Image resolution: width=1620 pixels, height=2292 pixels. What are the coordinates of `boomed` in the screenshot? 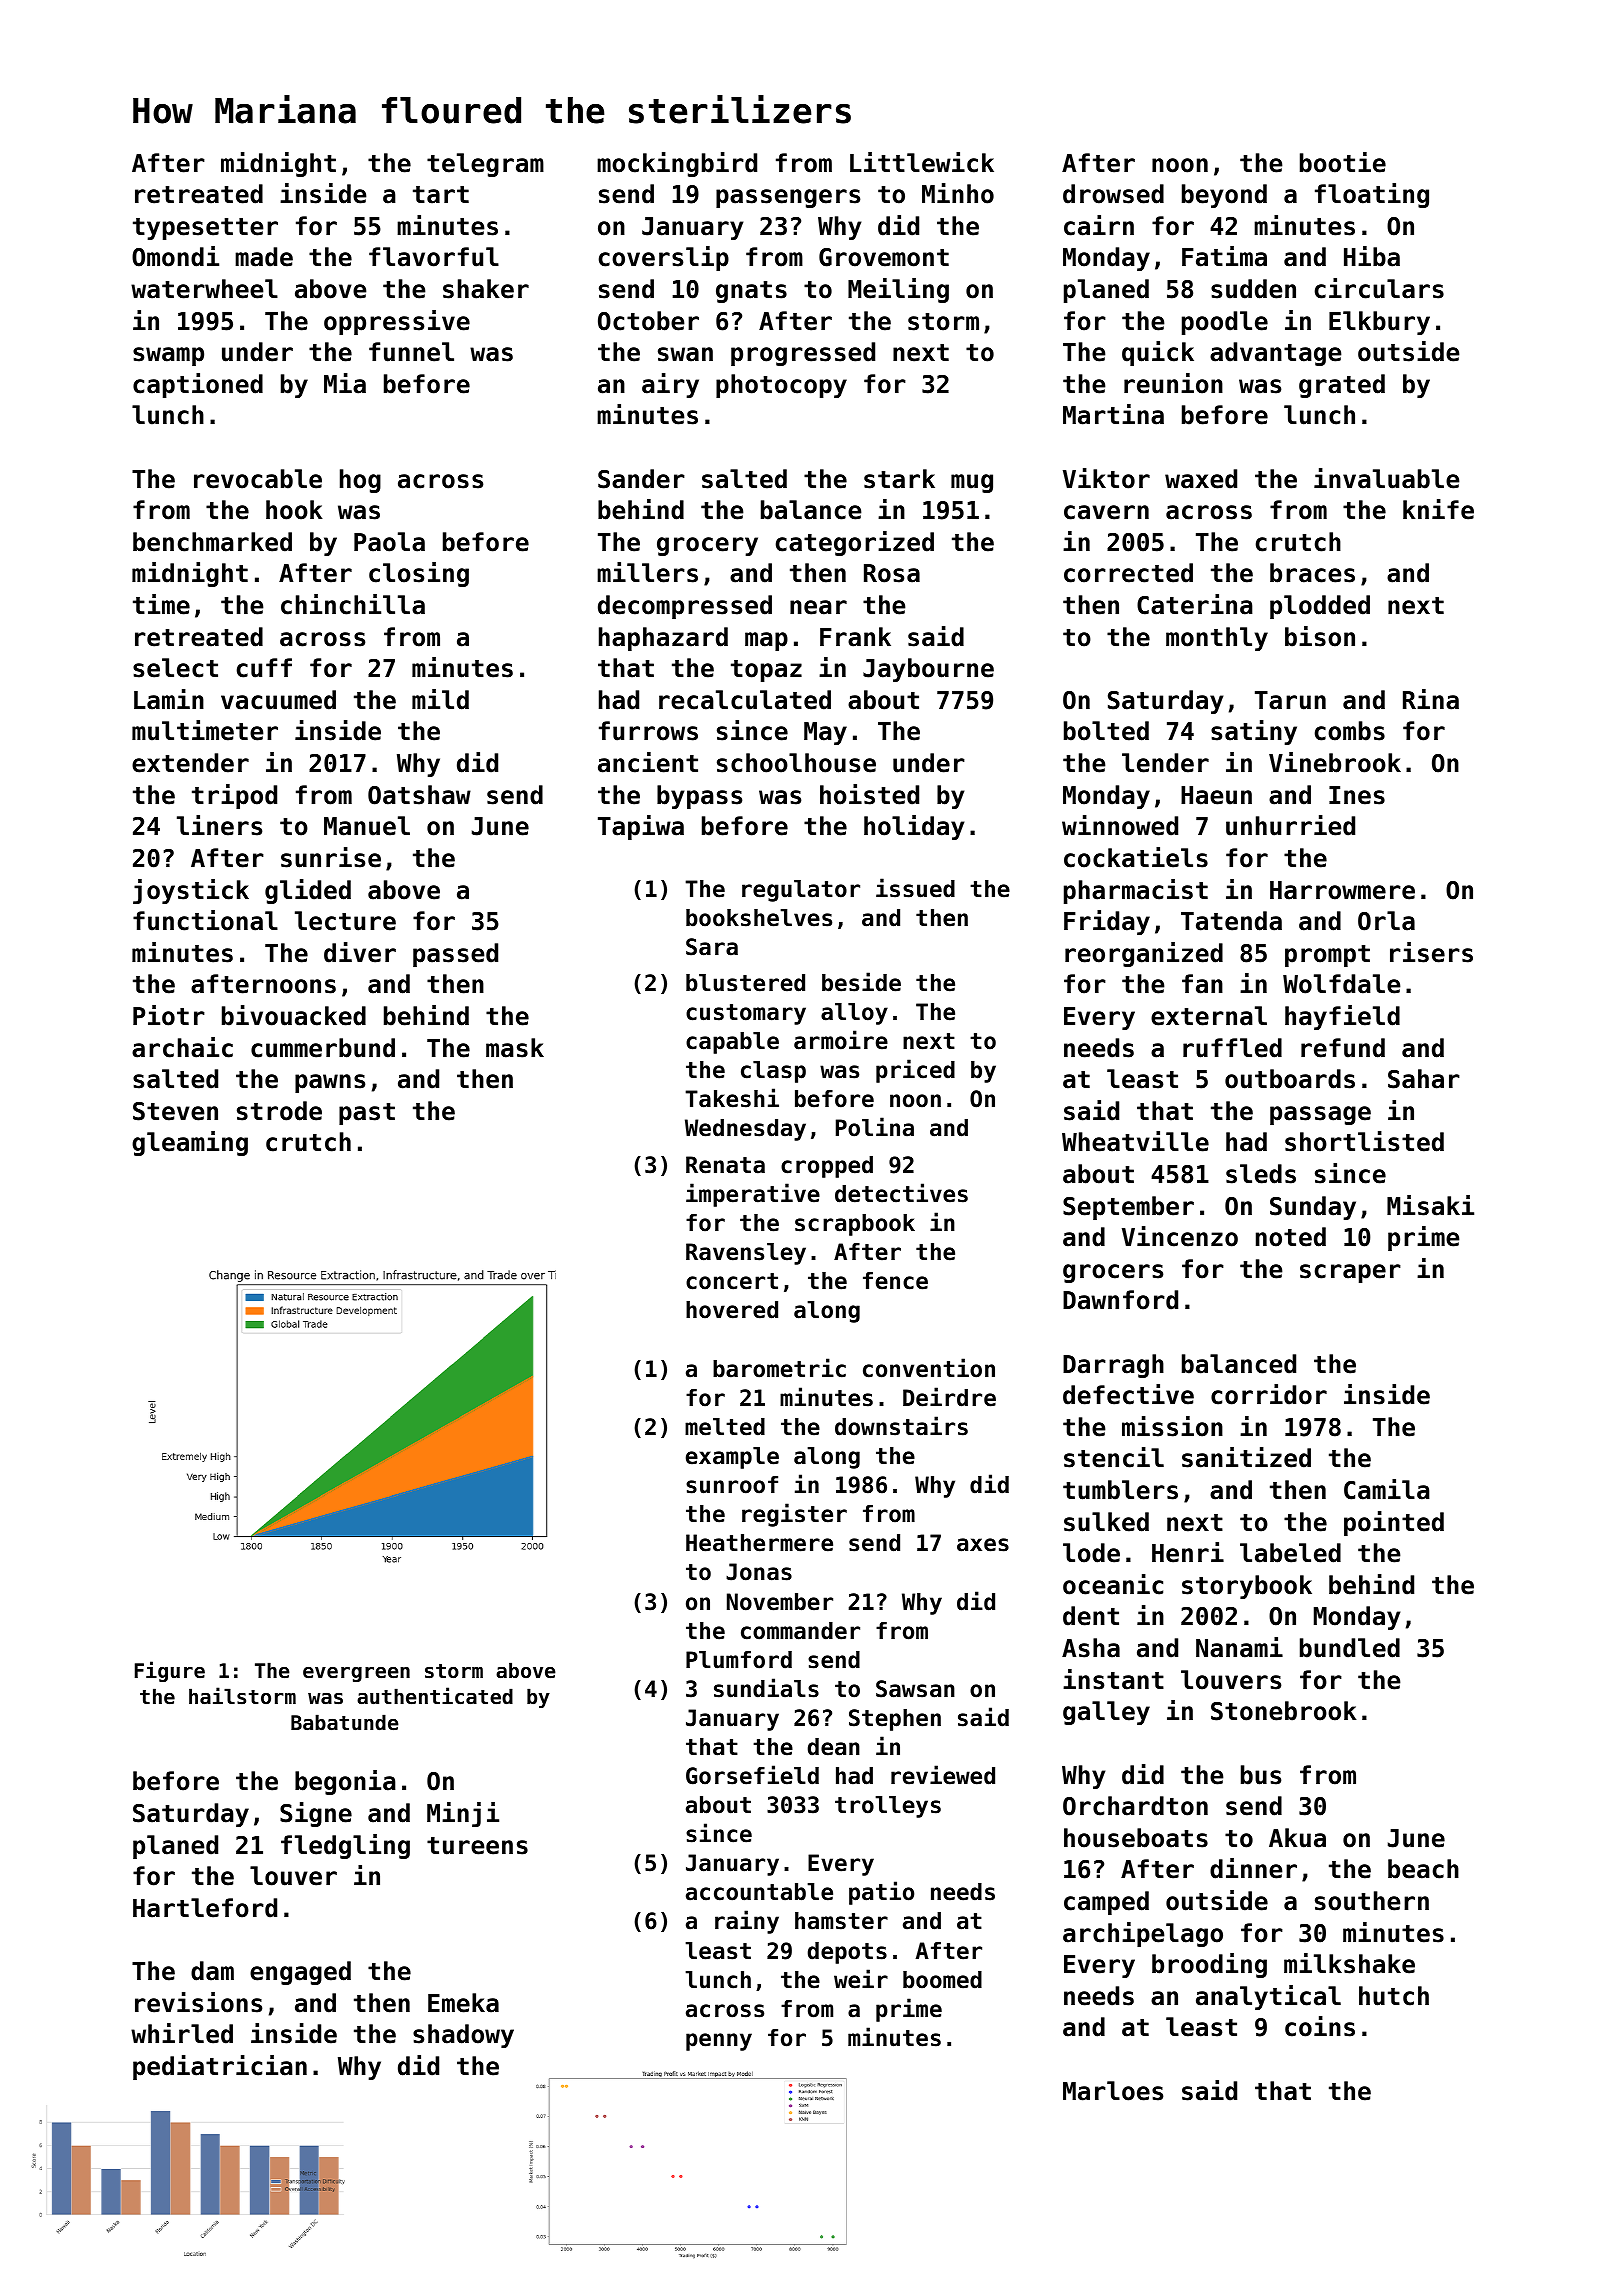 It's located at (942, 1980).
